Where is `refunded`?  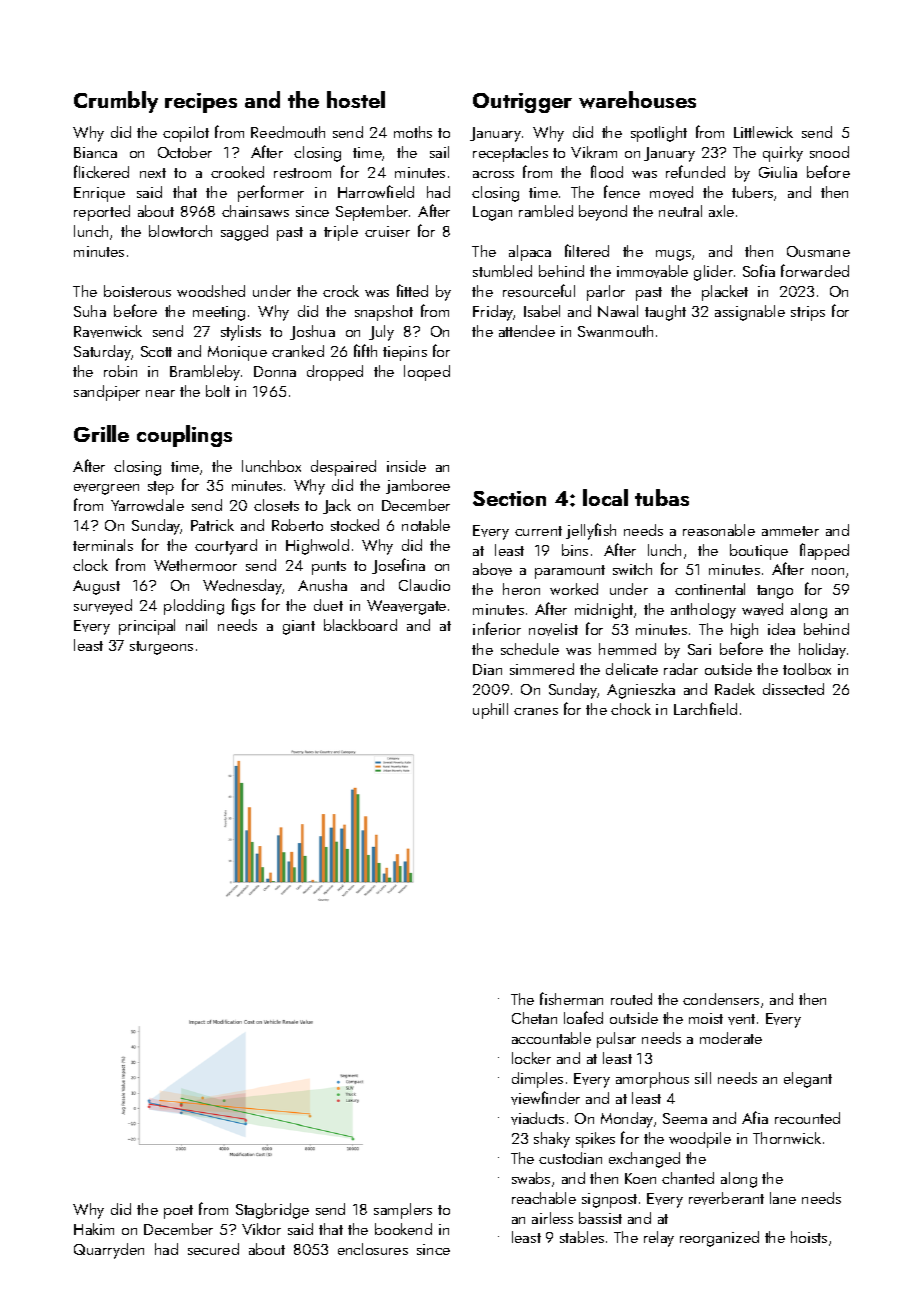 refunded is located at coordinates (695, 171).
